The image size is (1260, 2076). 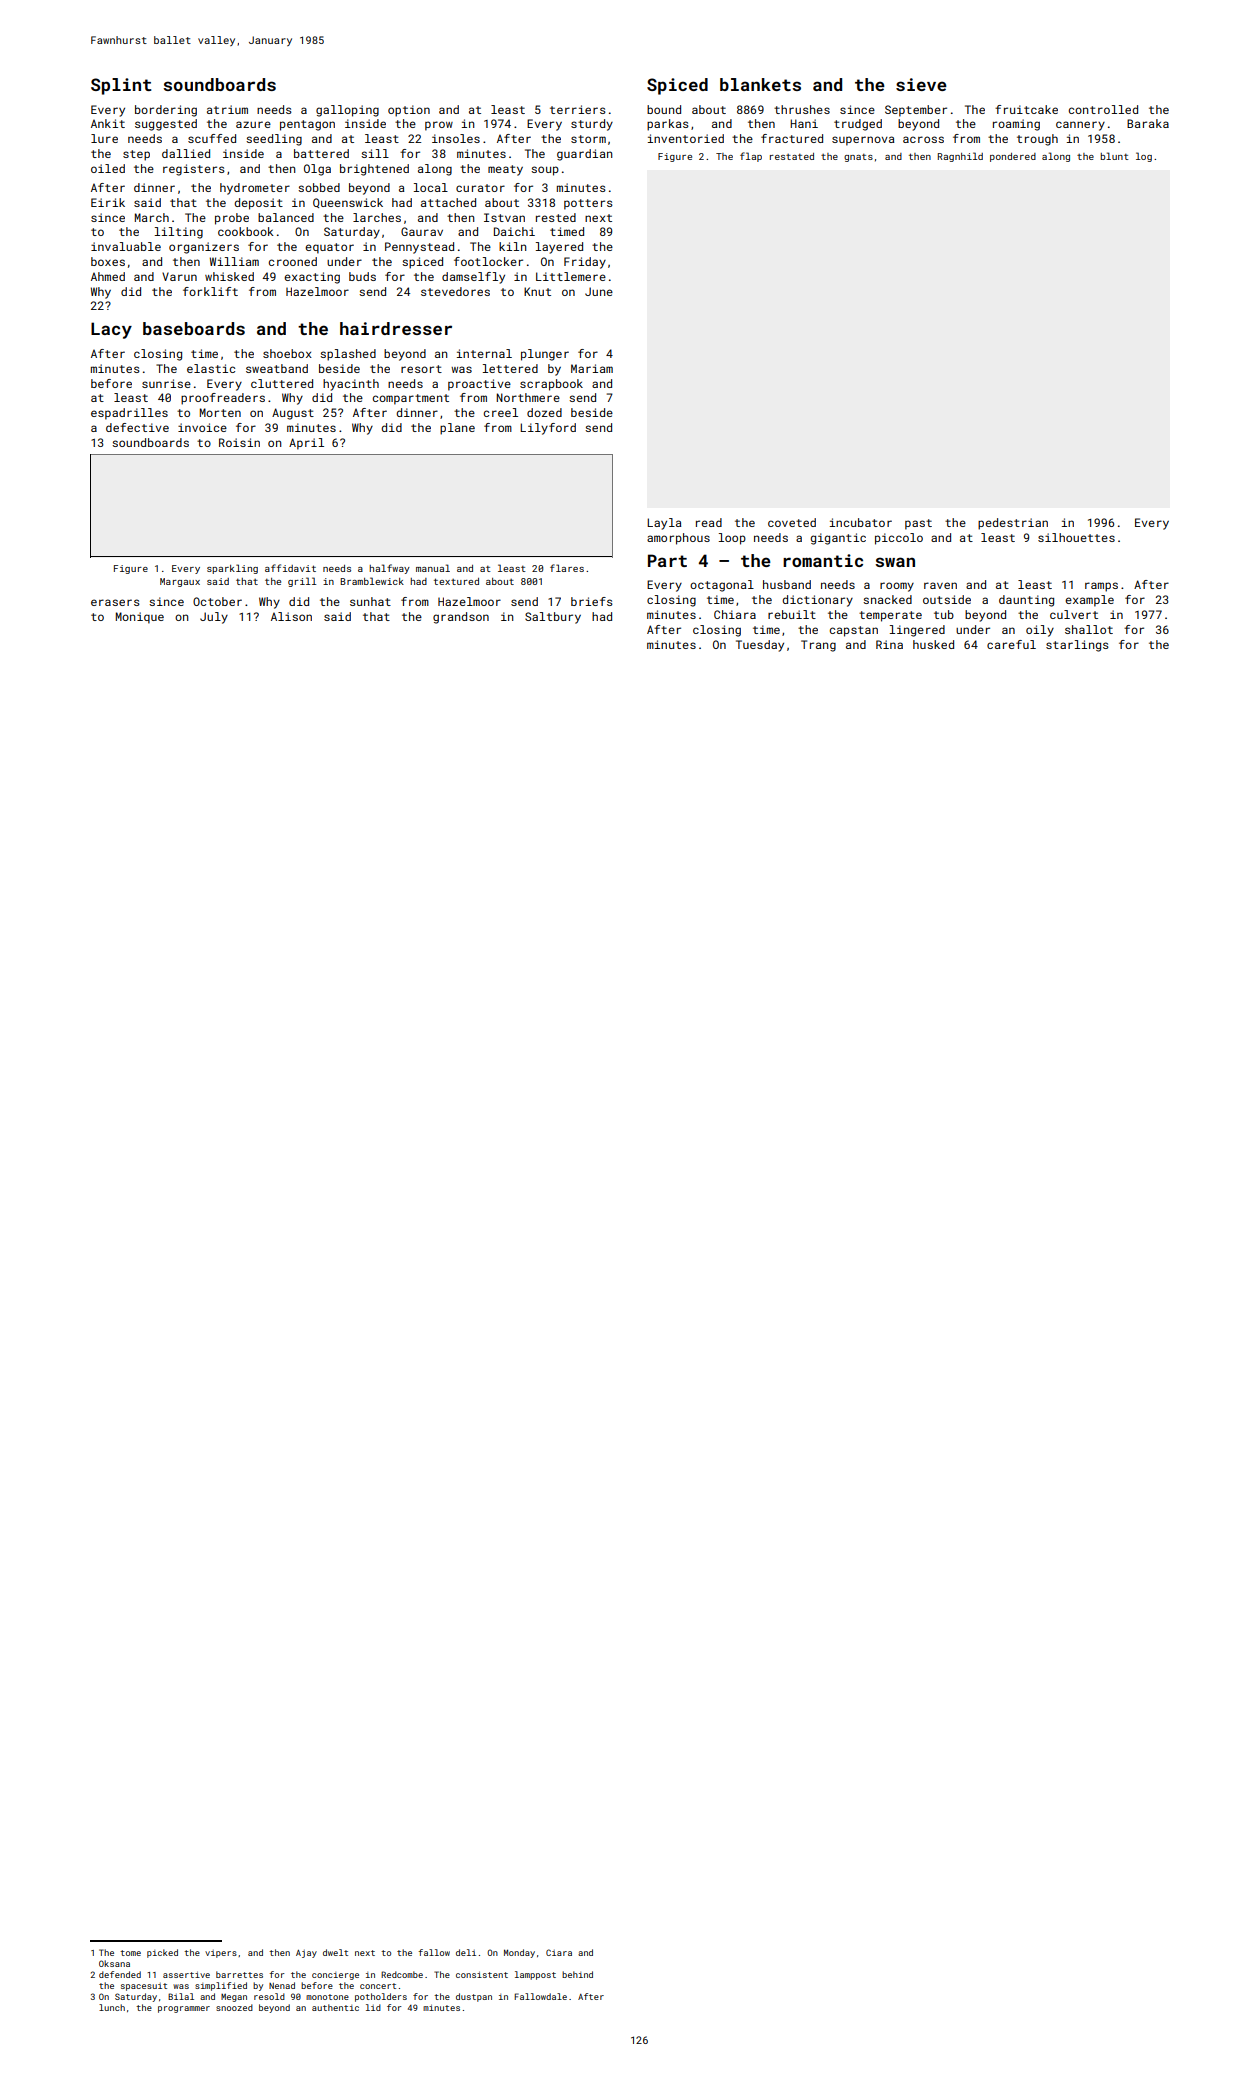 I want to click on Monique, so click(x=140, y=618).
